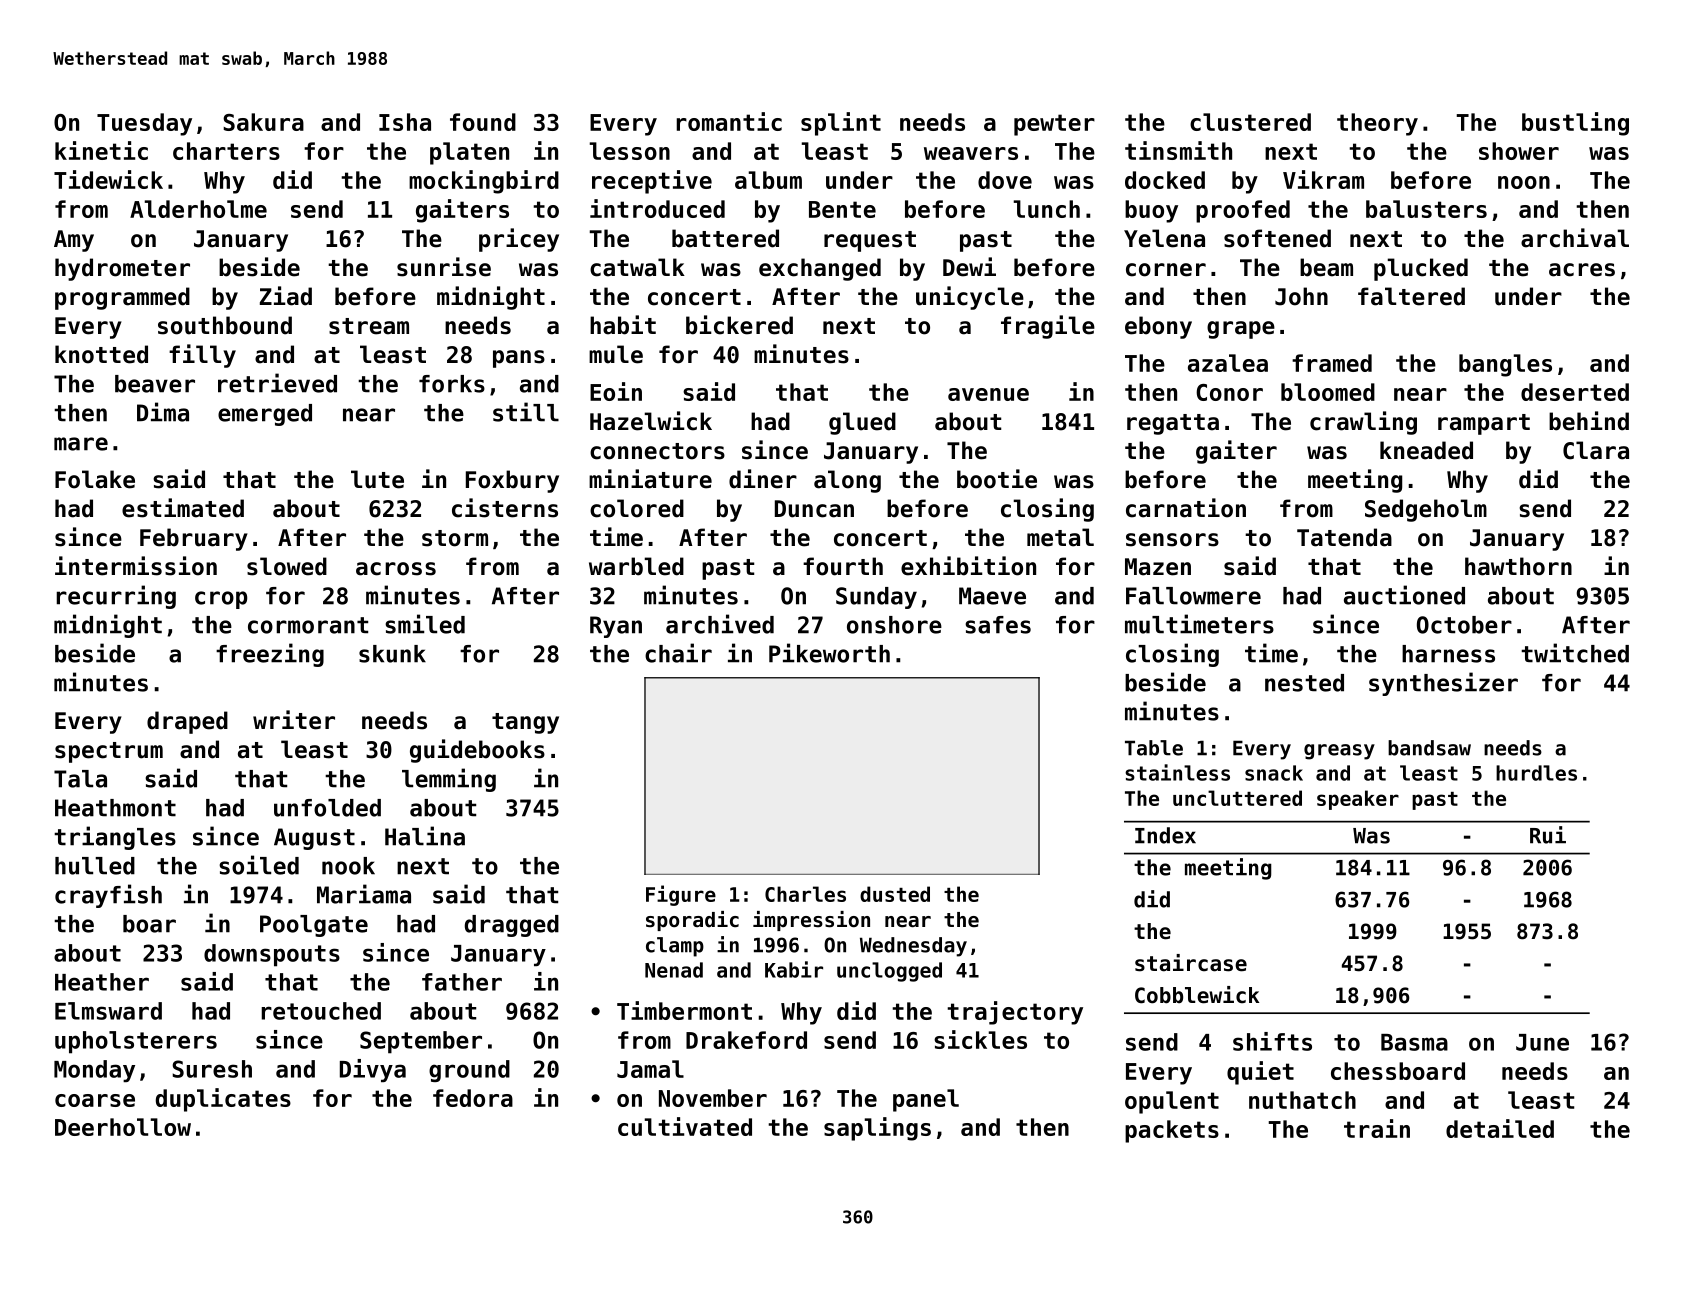 Image resolution: width=1684 pixels, height=1302 pixels. Describe the element at coordinates (1404, 595) in the page. I see `auctioned` at that location.
